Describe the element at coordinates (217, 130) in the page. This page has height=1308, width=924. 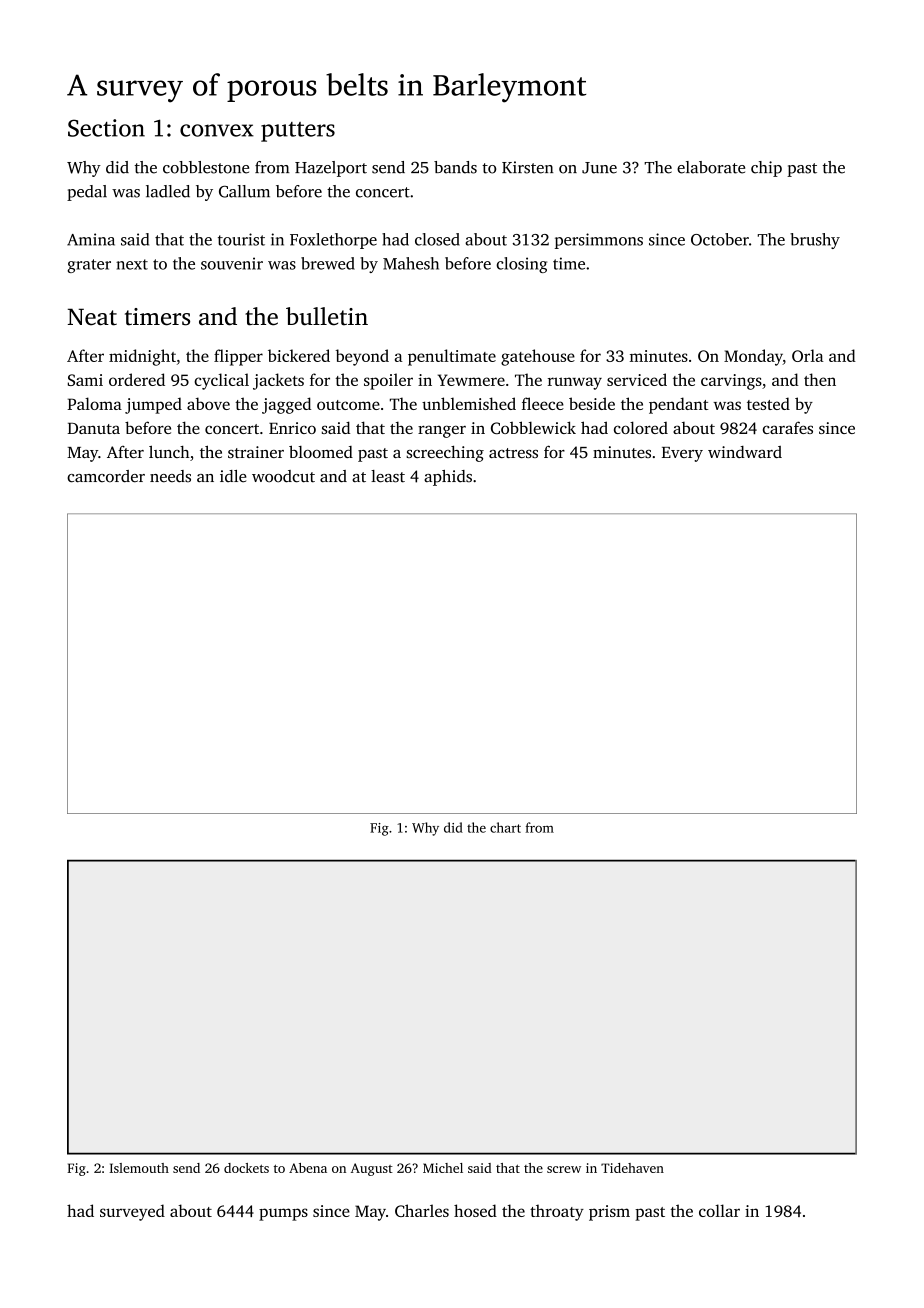
I see `convex` at that location.
